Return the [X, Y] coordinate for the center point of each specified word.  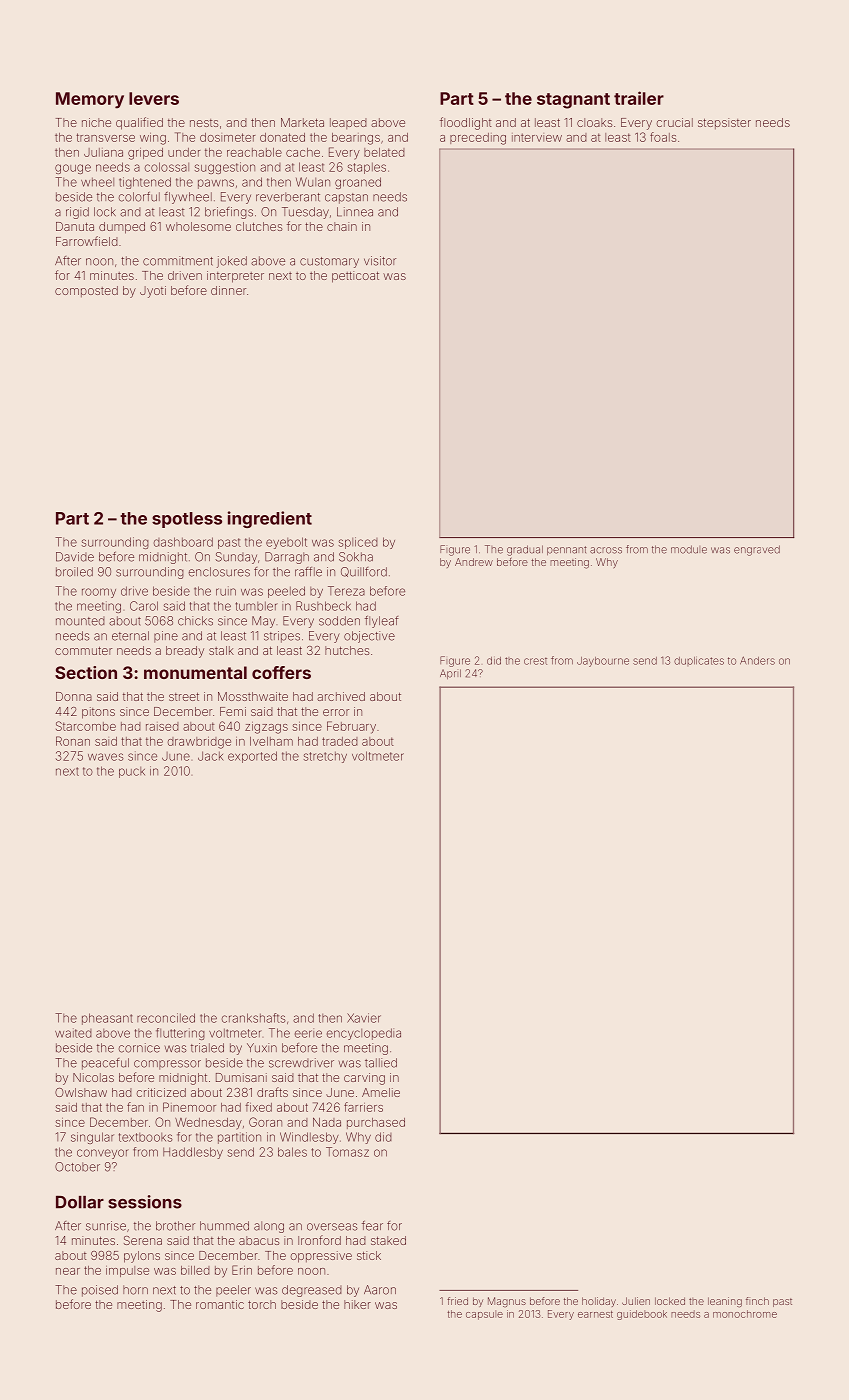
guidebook [642, 1315]
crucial [674, 122]
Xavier [364, 1018]
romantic [220, 1304]
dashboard [183, 542]
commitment [178, 261]
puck [132, 772]
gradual [525, 550]
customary [329, 262]
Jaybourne [603, 662]
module [689, 549]
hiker [357, 1304]
